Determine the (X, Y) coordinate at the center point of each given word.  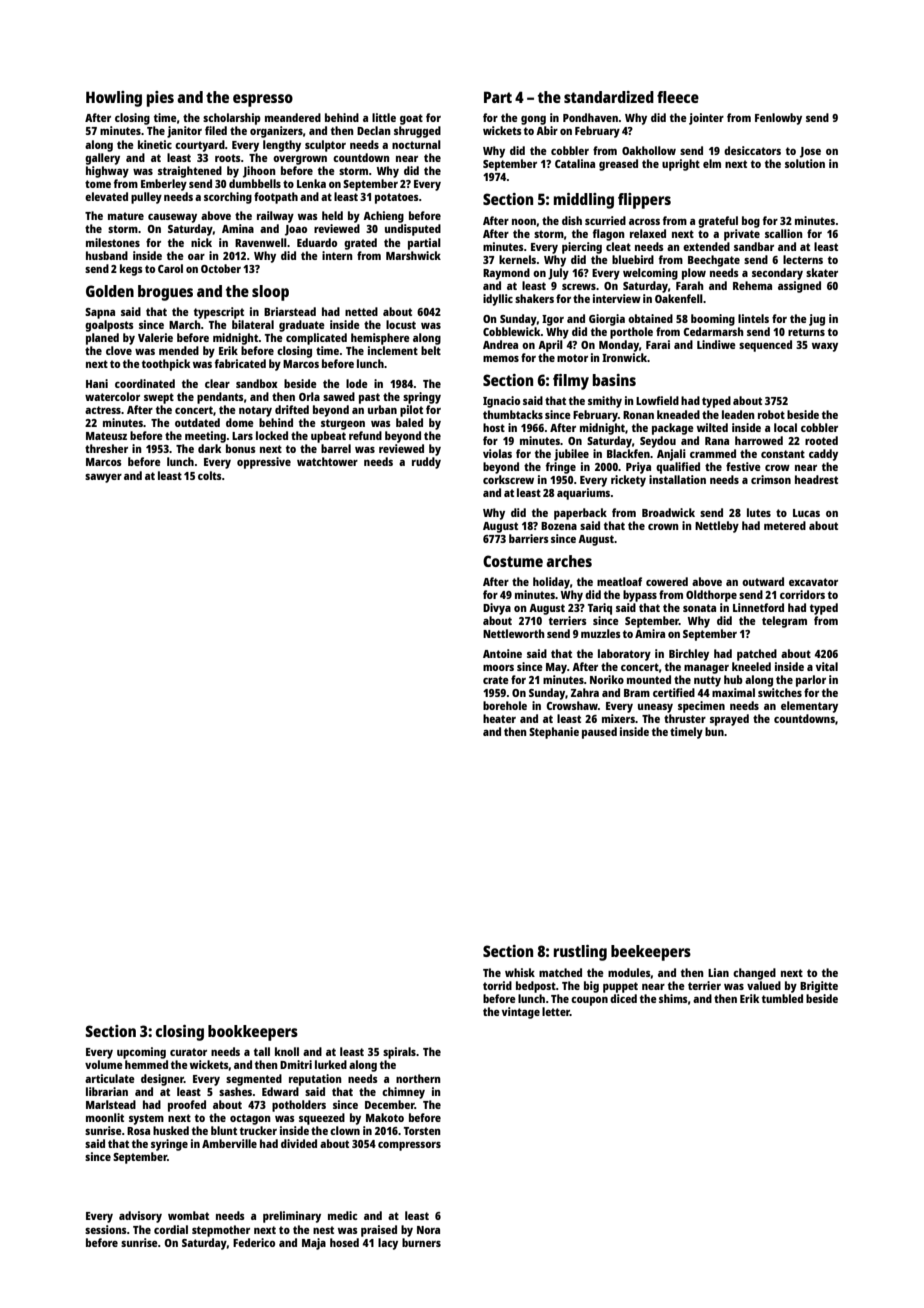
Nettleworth (514, 633)
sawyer (103, 478)
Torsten (422, 1131)
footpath (276, 198)
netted (361, 311)
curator (188, 1052)
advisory (140, 1217)
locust (401, 324)
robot (771, 414)
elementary (809, 707)
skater (822, 272)
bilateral (253, 324)
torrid (497, 985)
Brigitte (819, 987)
